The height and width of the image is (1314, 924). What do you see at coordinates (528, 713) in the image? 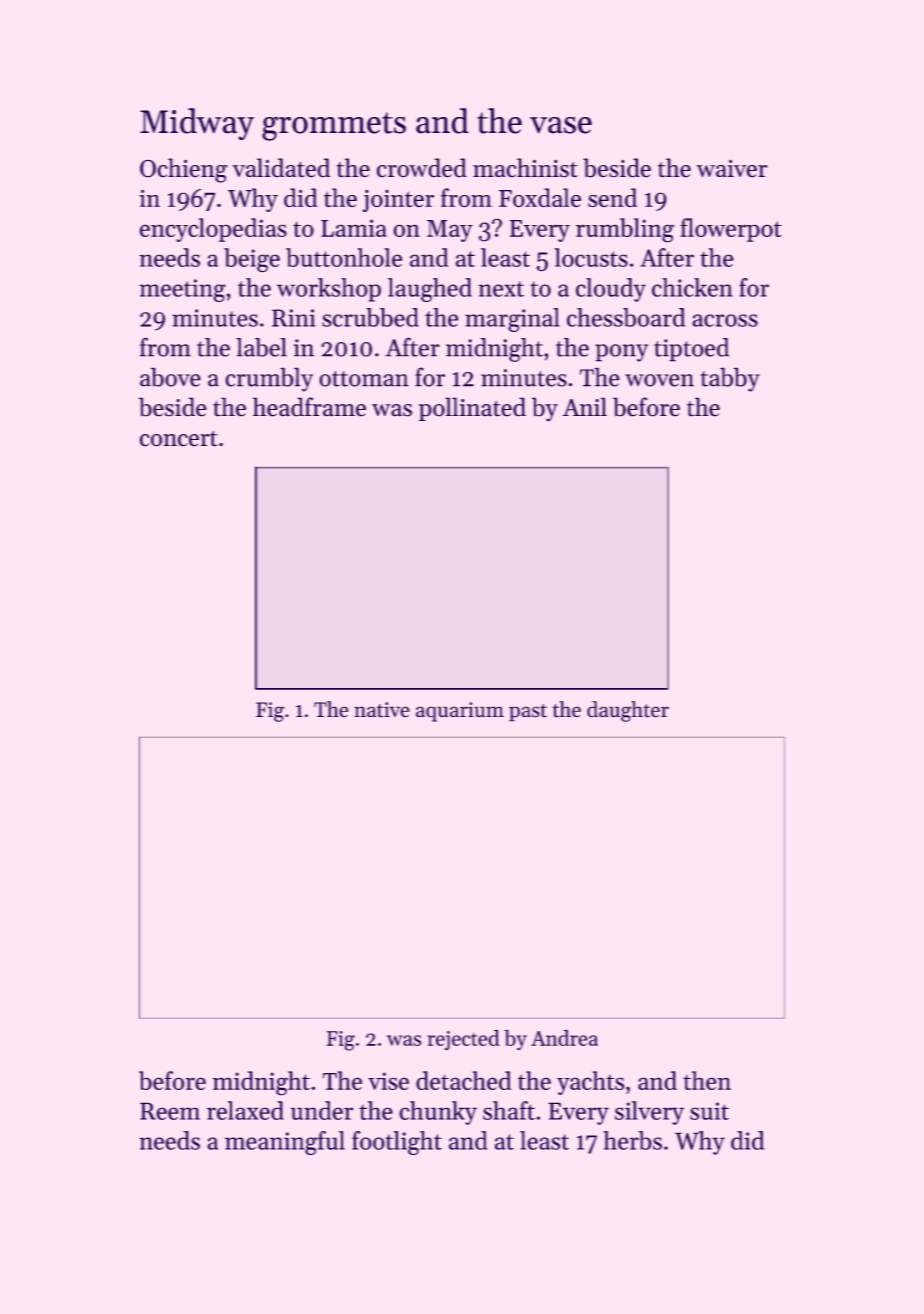
I see `past` at bounding box center [528, 713].
